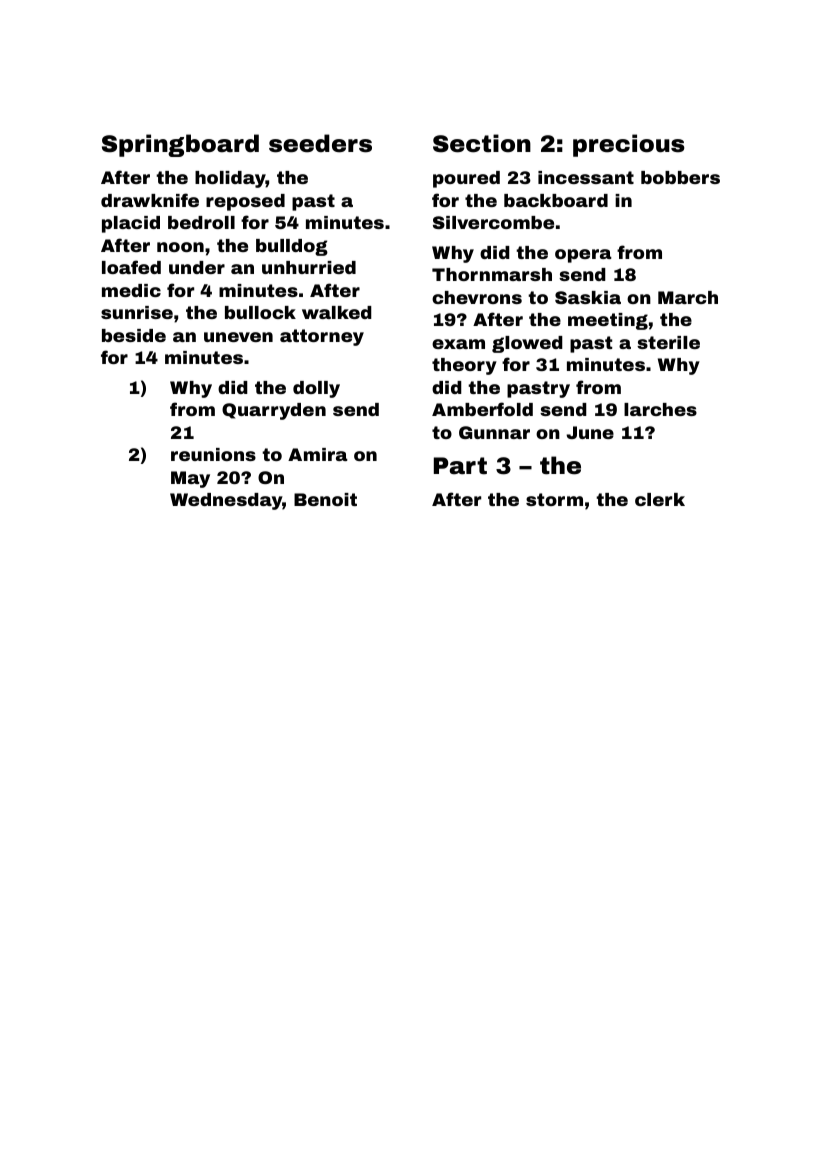 This page has width=823, height=1168. I want to click on poured, so click(466, 179).
